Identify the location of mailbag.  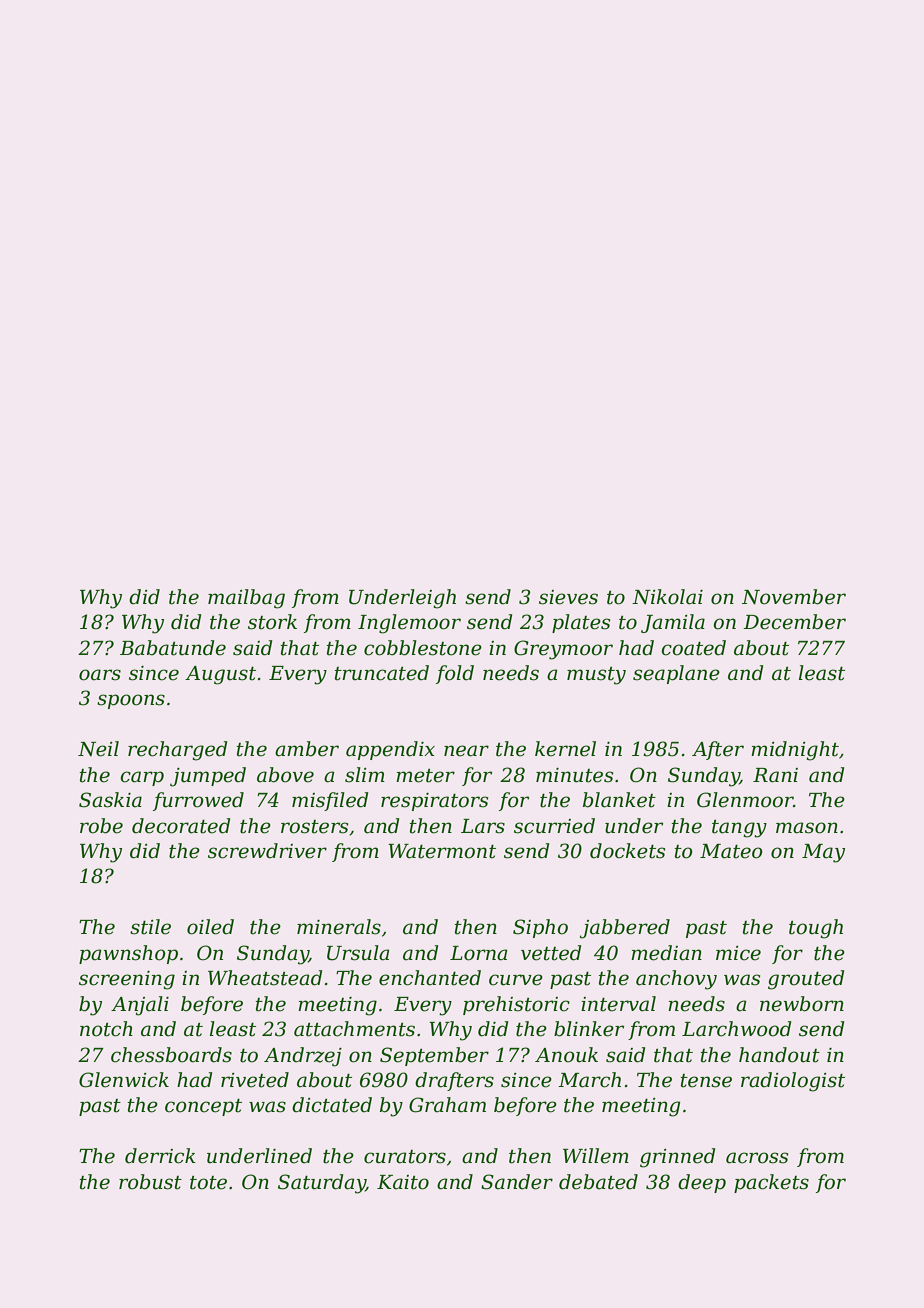
(246, 599).
